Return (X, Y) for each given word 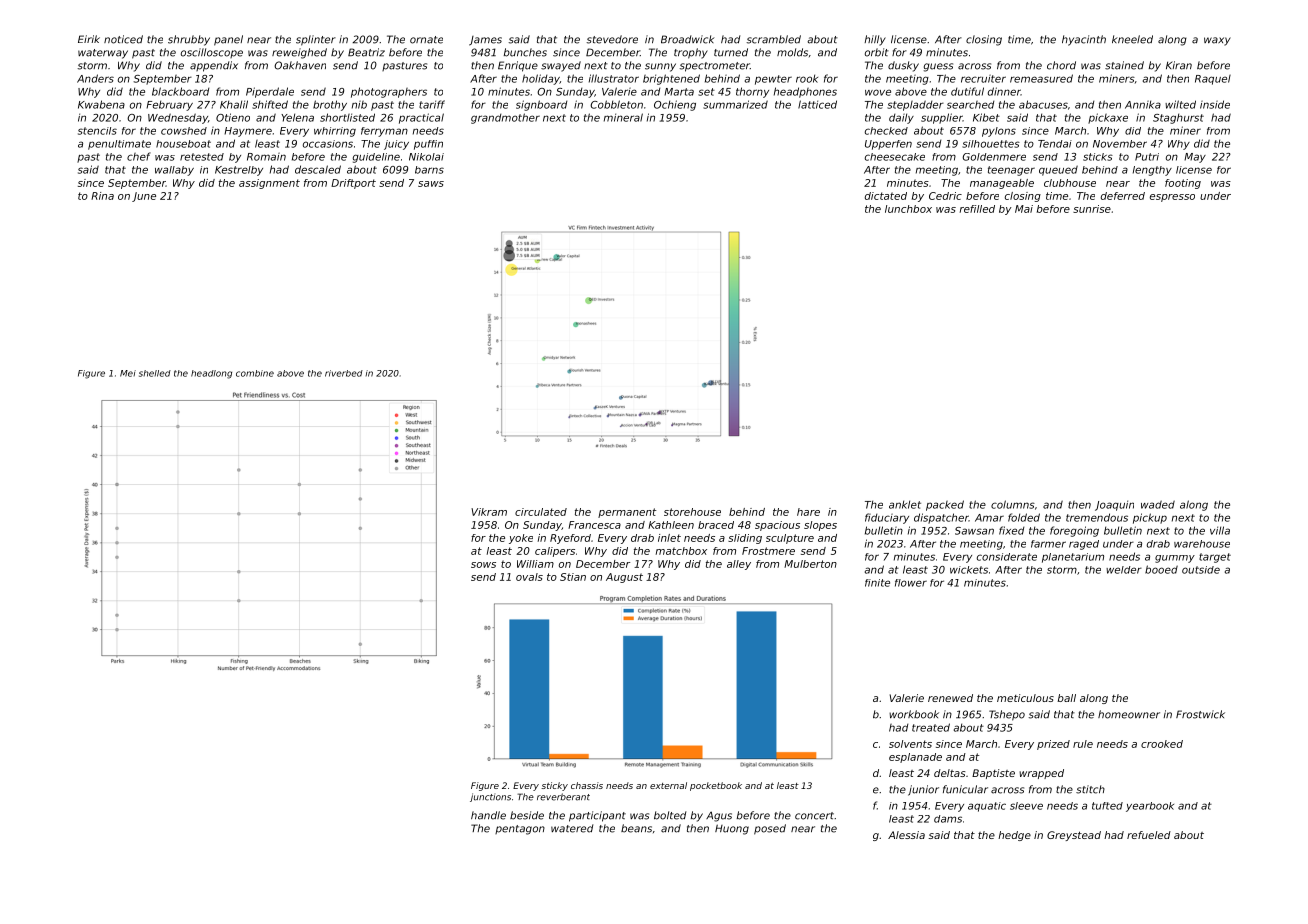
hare (808, 512)
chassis (587, 785)
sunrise (1092, 209)
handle (488, 815)
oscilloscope (212, 53)
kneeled (1132, 39)
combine (255, 373)
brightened (671, 79)
